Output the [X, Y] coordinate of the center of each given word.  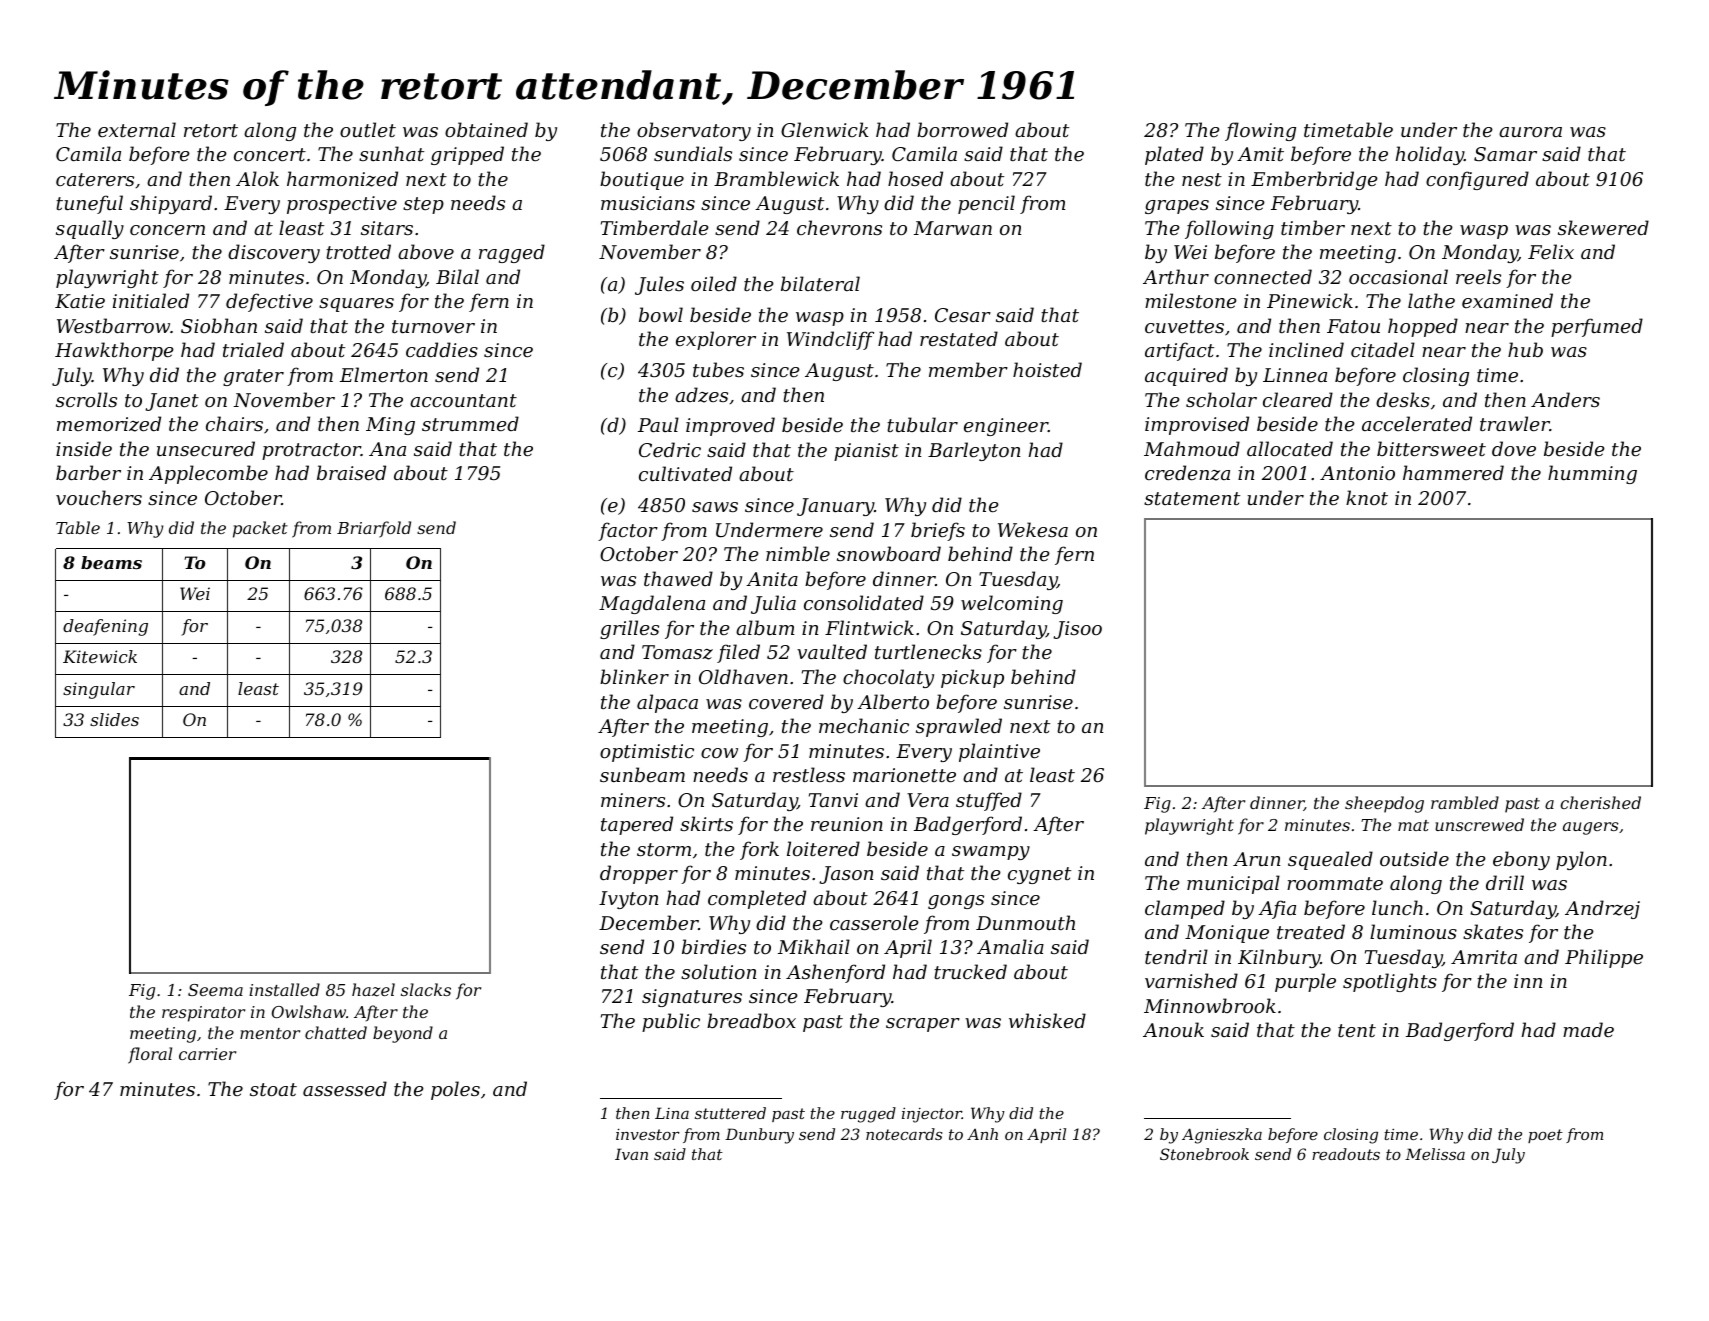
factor [628, 531]
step [423, 205]
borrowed [962, 129]
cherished [1600, 802]
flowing [1260, 131]
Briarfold [374, 529]
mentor [270, 1033]
